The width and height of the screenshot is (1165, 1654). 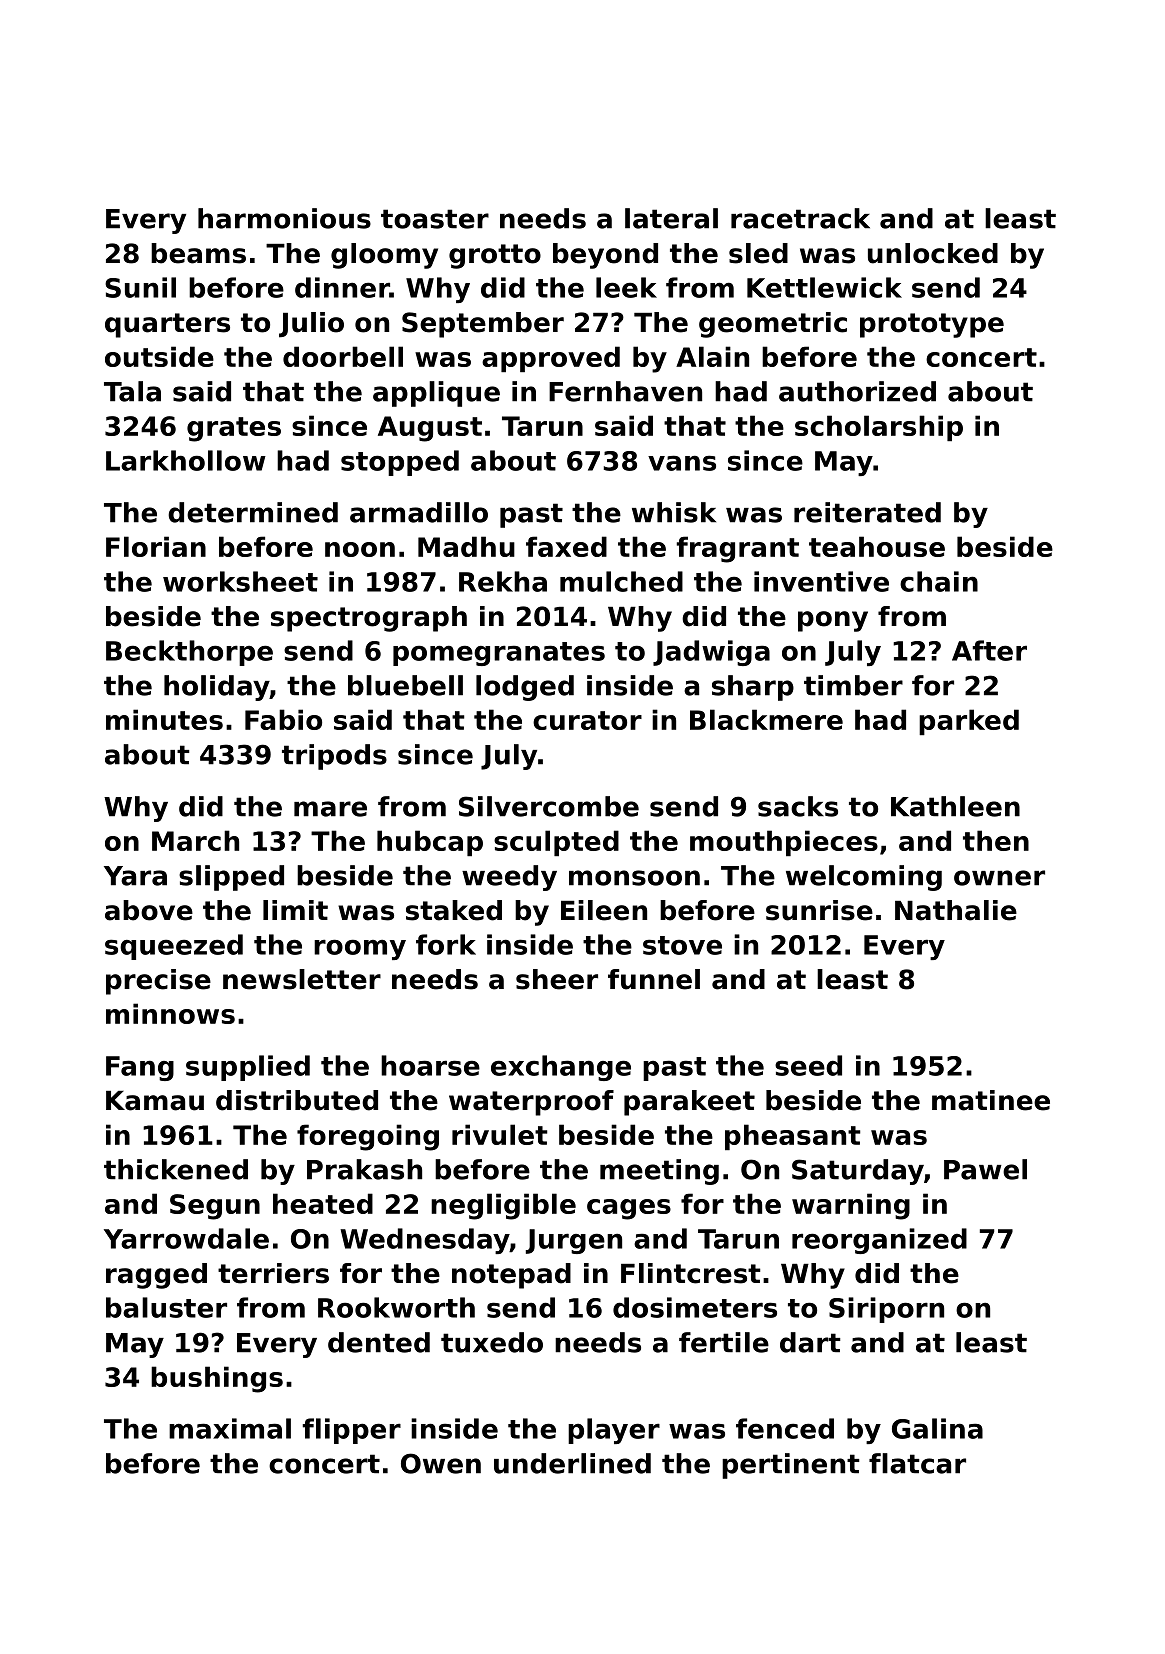 I want to click on Yara, so click(x=135, y=876).
